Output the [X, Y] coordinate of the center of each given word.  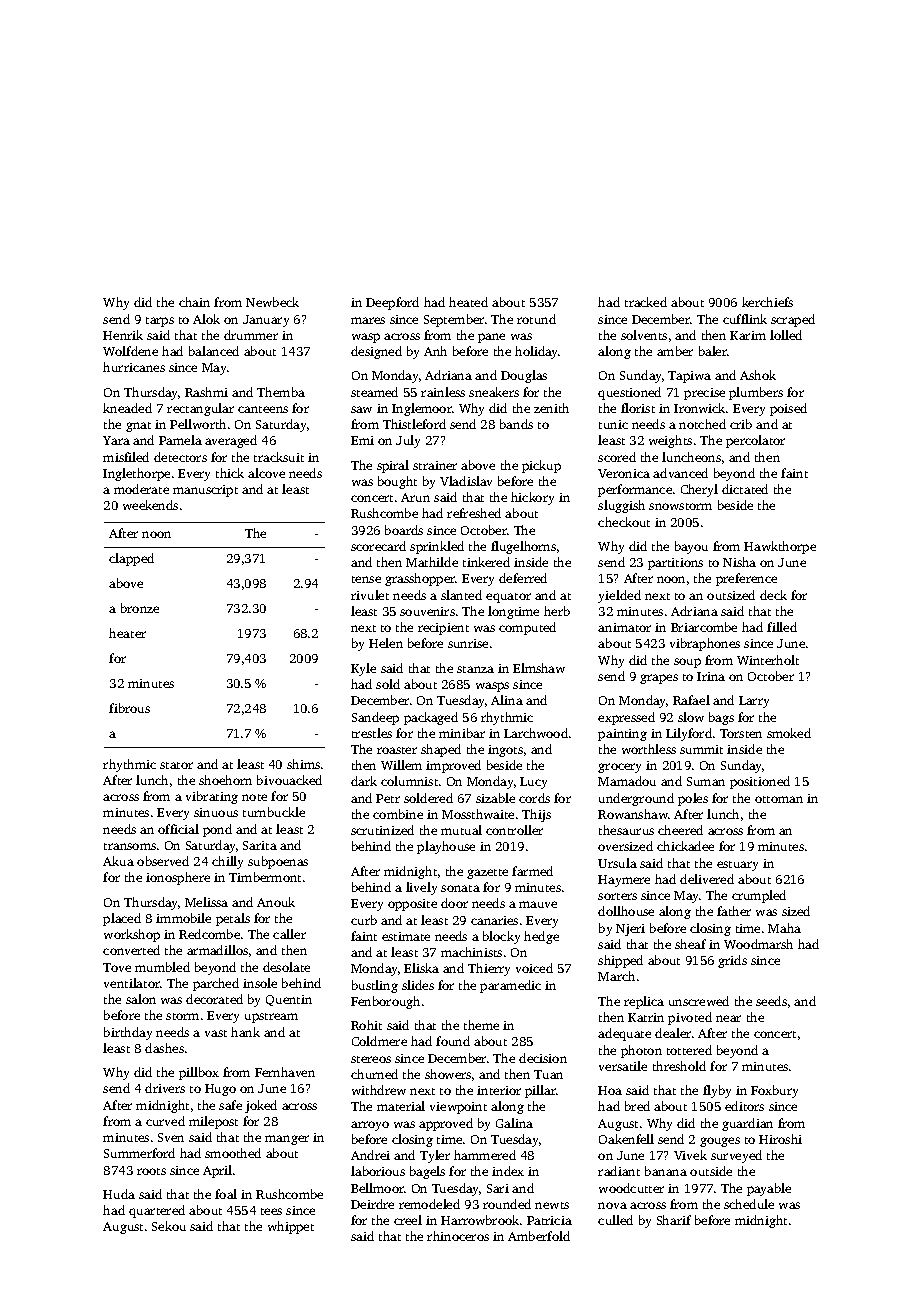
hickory [532, 498]
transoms [130, 846]
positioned [760, 782]
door [454, 903]
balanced [214, 351]
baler [713, 351]
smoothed [233, 1153]
